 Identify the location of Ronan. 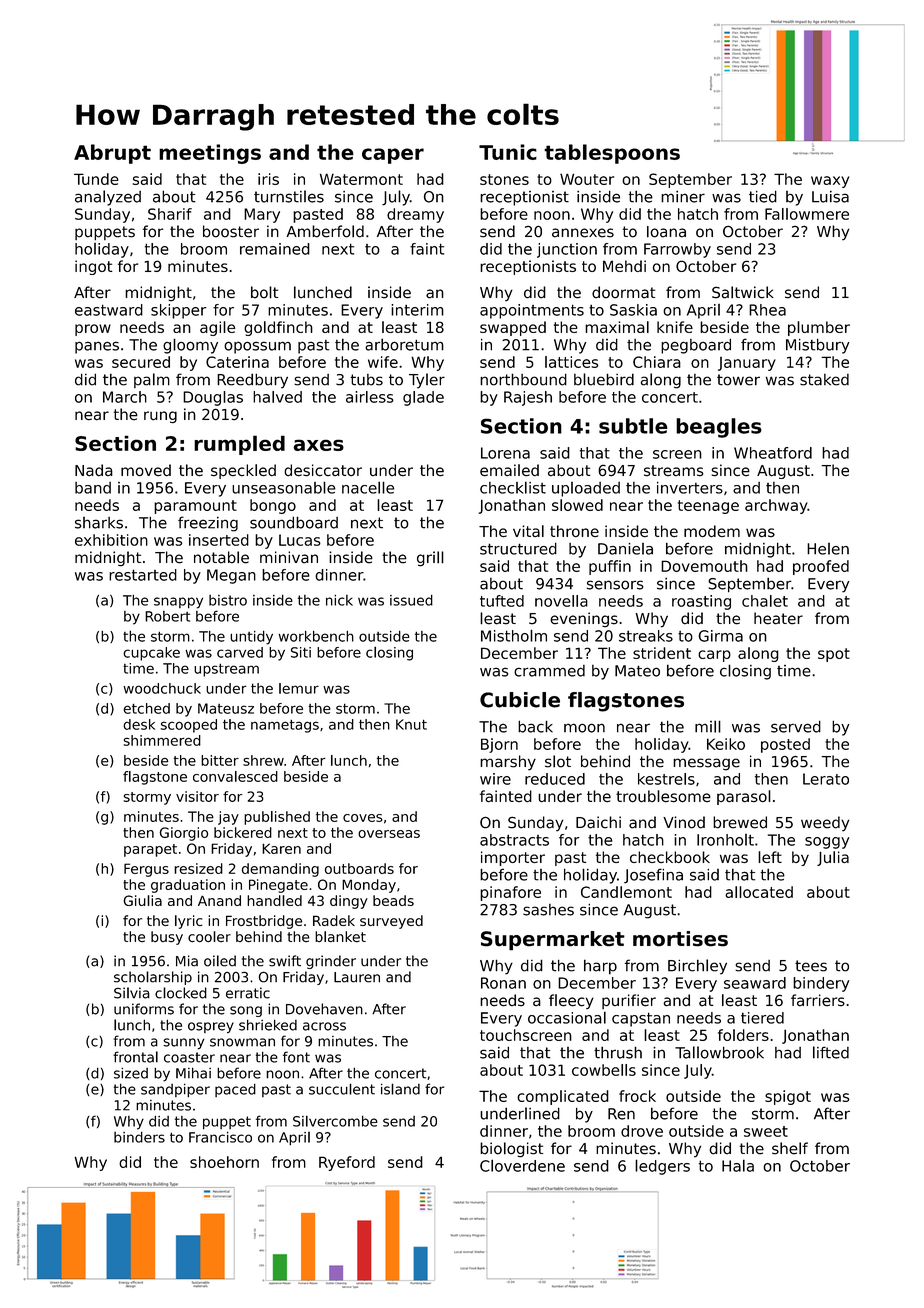
(503, 983).
